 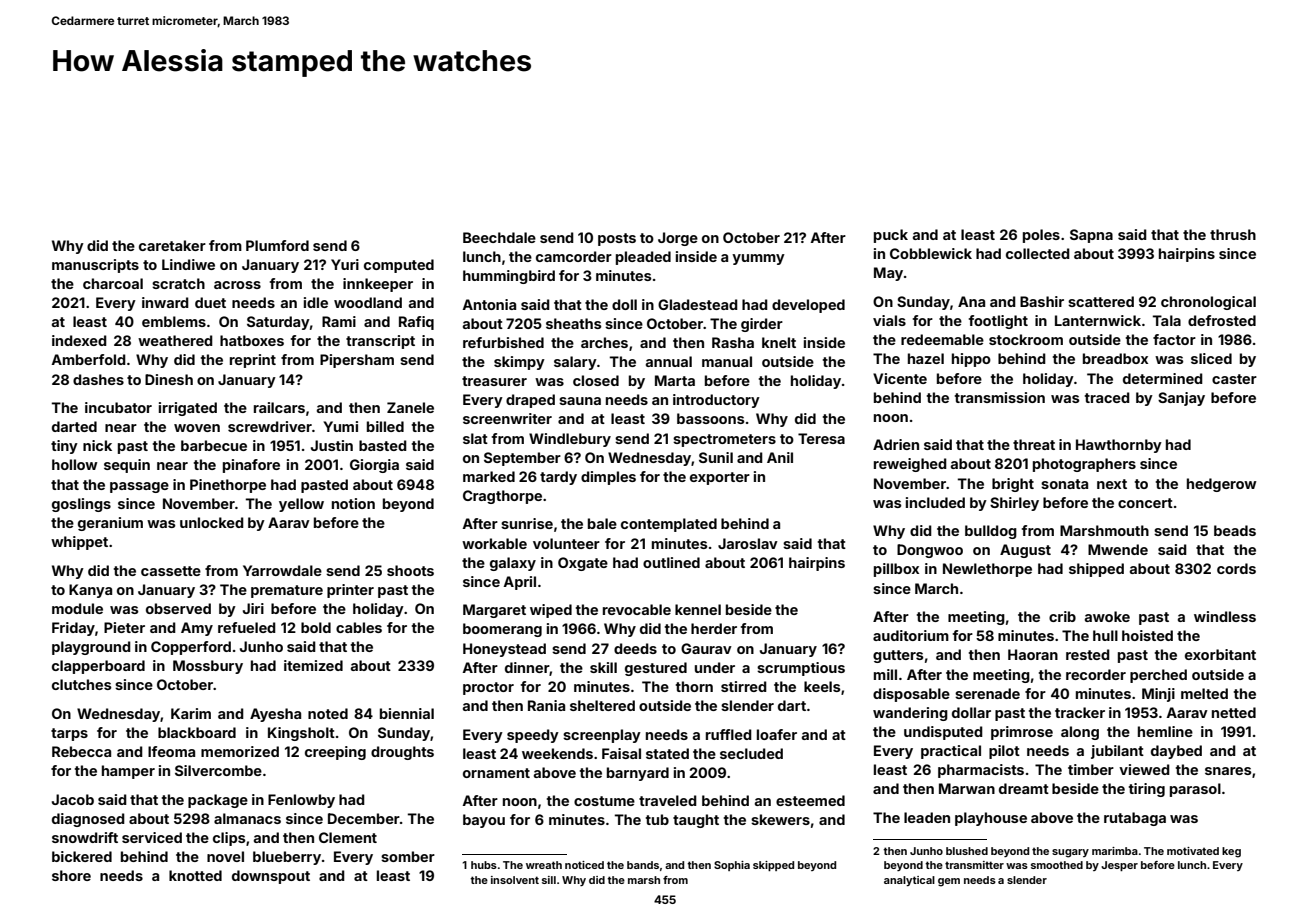 What do you see at coordinates (546, 705) in the document?
I see `Rania` at bounding box center [546, 705].
